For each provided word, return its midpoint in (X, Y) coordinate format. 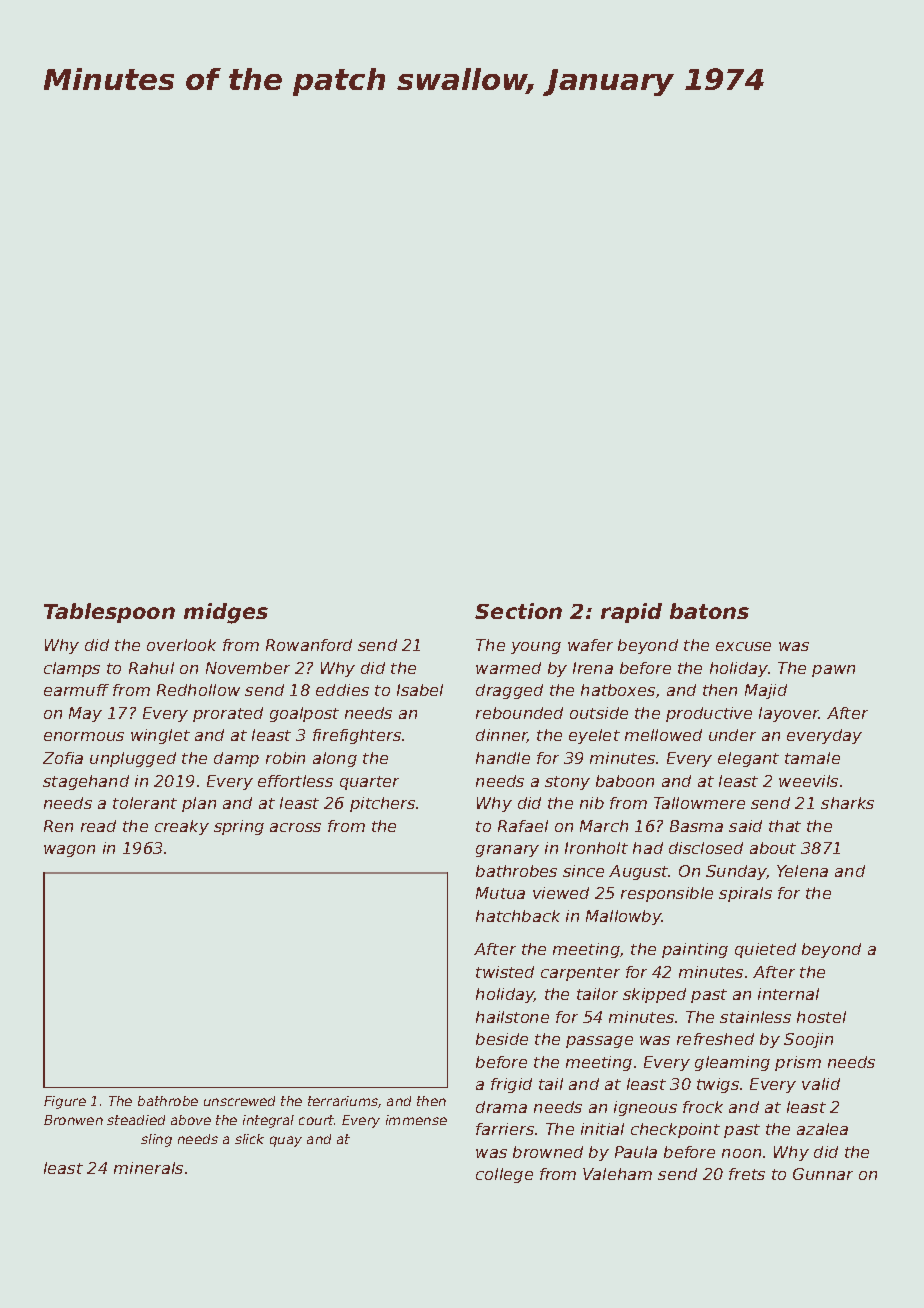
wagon (69, 851)
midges (226, 613)
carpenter (580, 974)
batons (709, 611)
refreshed (715, 1039)
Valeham (617, 1174)
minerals (148, 1168)
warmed (508, 668)
